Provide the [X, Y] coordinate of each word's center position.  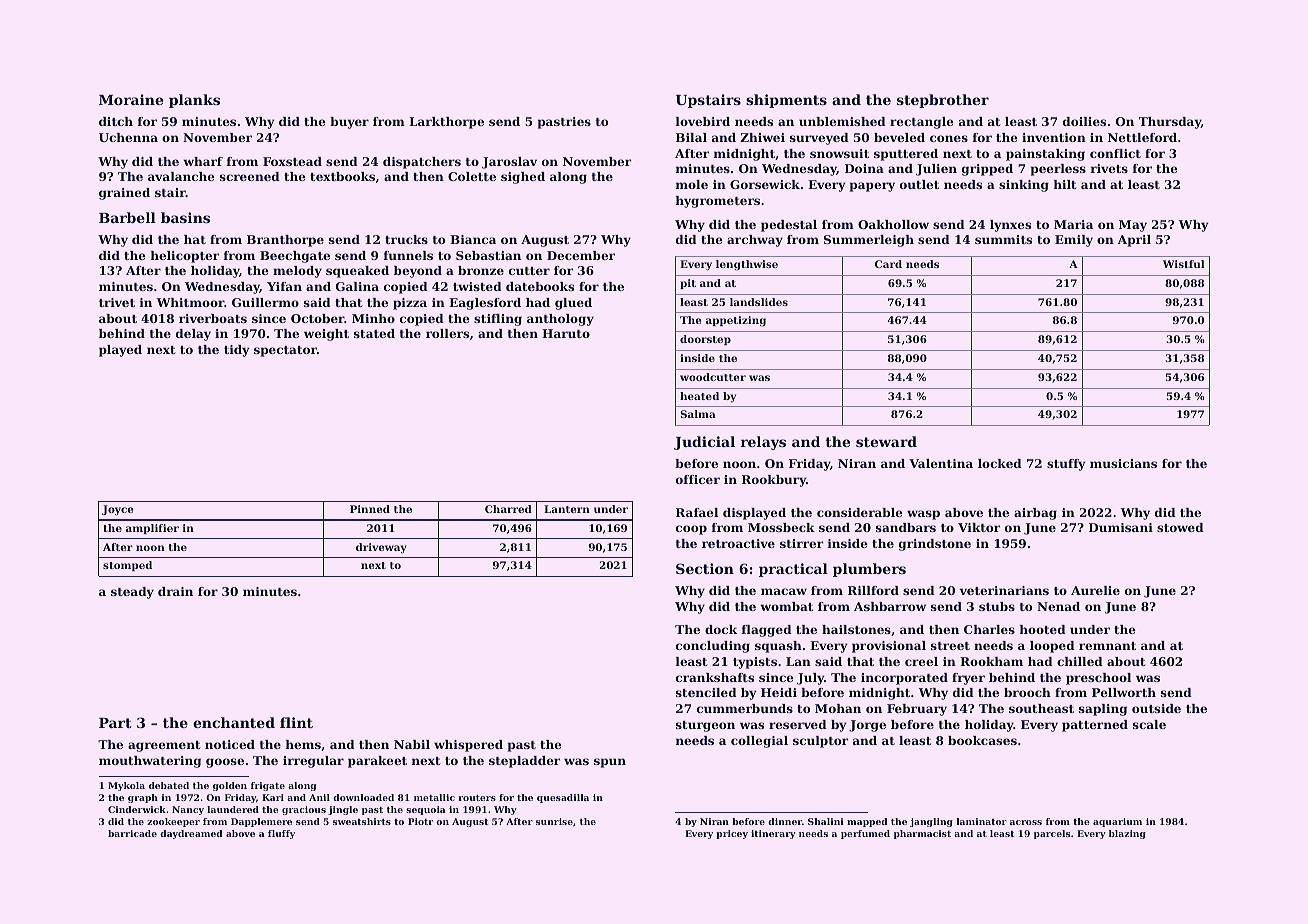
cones [949, 138]
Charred [508, 509]
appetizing [736, 321]
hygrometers [718, 202]
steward [886, 441]
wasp [923, 515]
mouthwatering [150, 762]
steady [132, 593]
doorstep [705, 340]
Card [888, 264]
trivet [117, 302]
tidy [237, 351]
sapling [1103, 710]
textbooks [342, 176]
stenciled [706, 692]
